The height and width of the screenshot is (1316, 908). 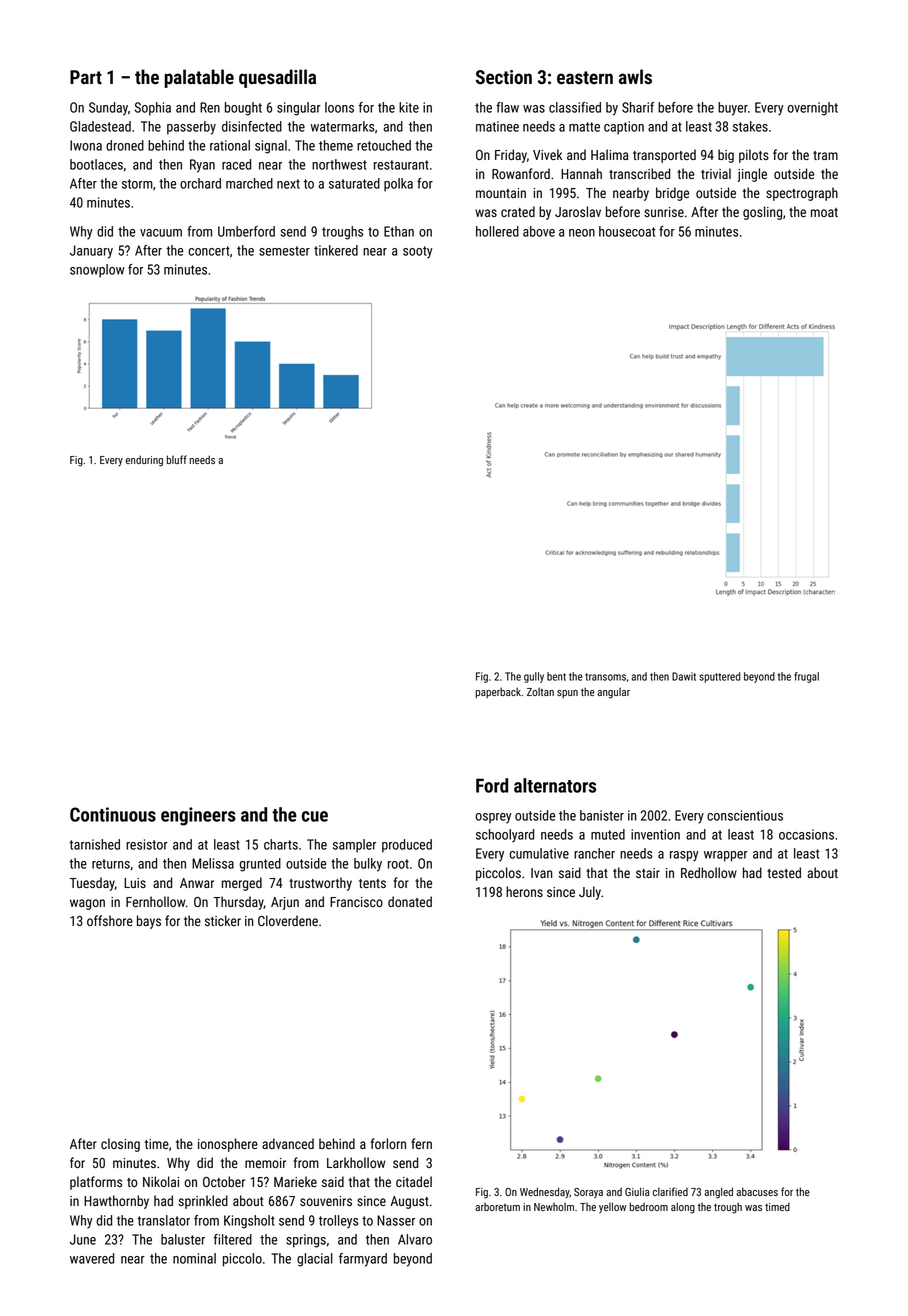 What do you see at coordinates (417, 252) in the screenshot?
I see `sooty` at bounding box center [417, 252].
